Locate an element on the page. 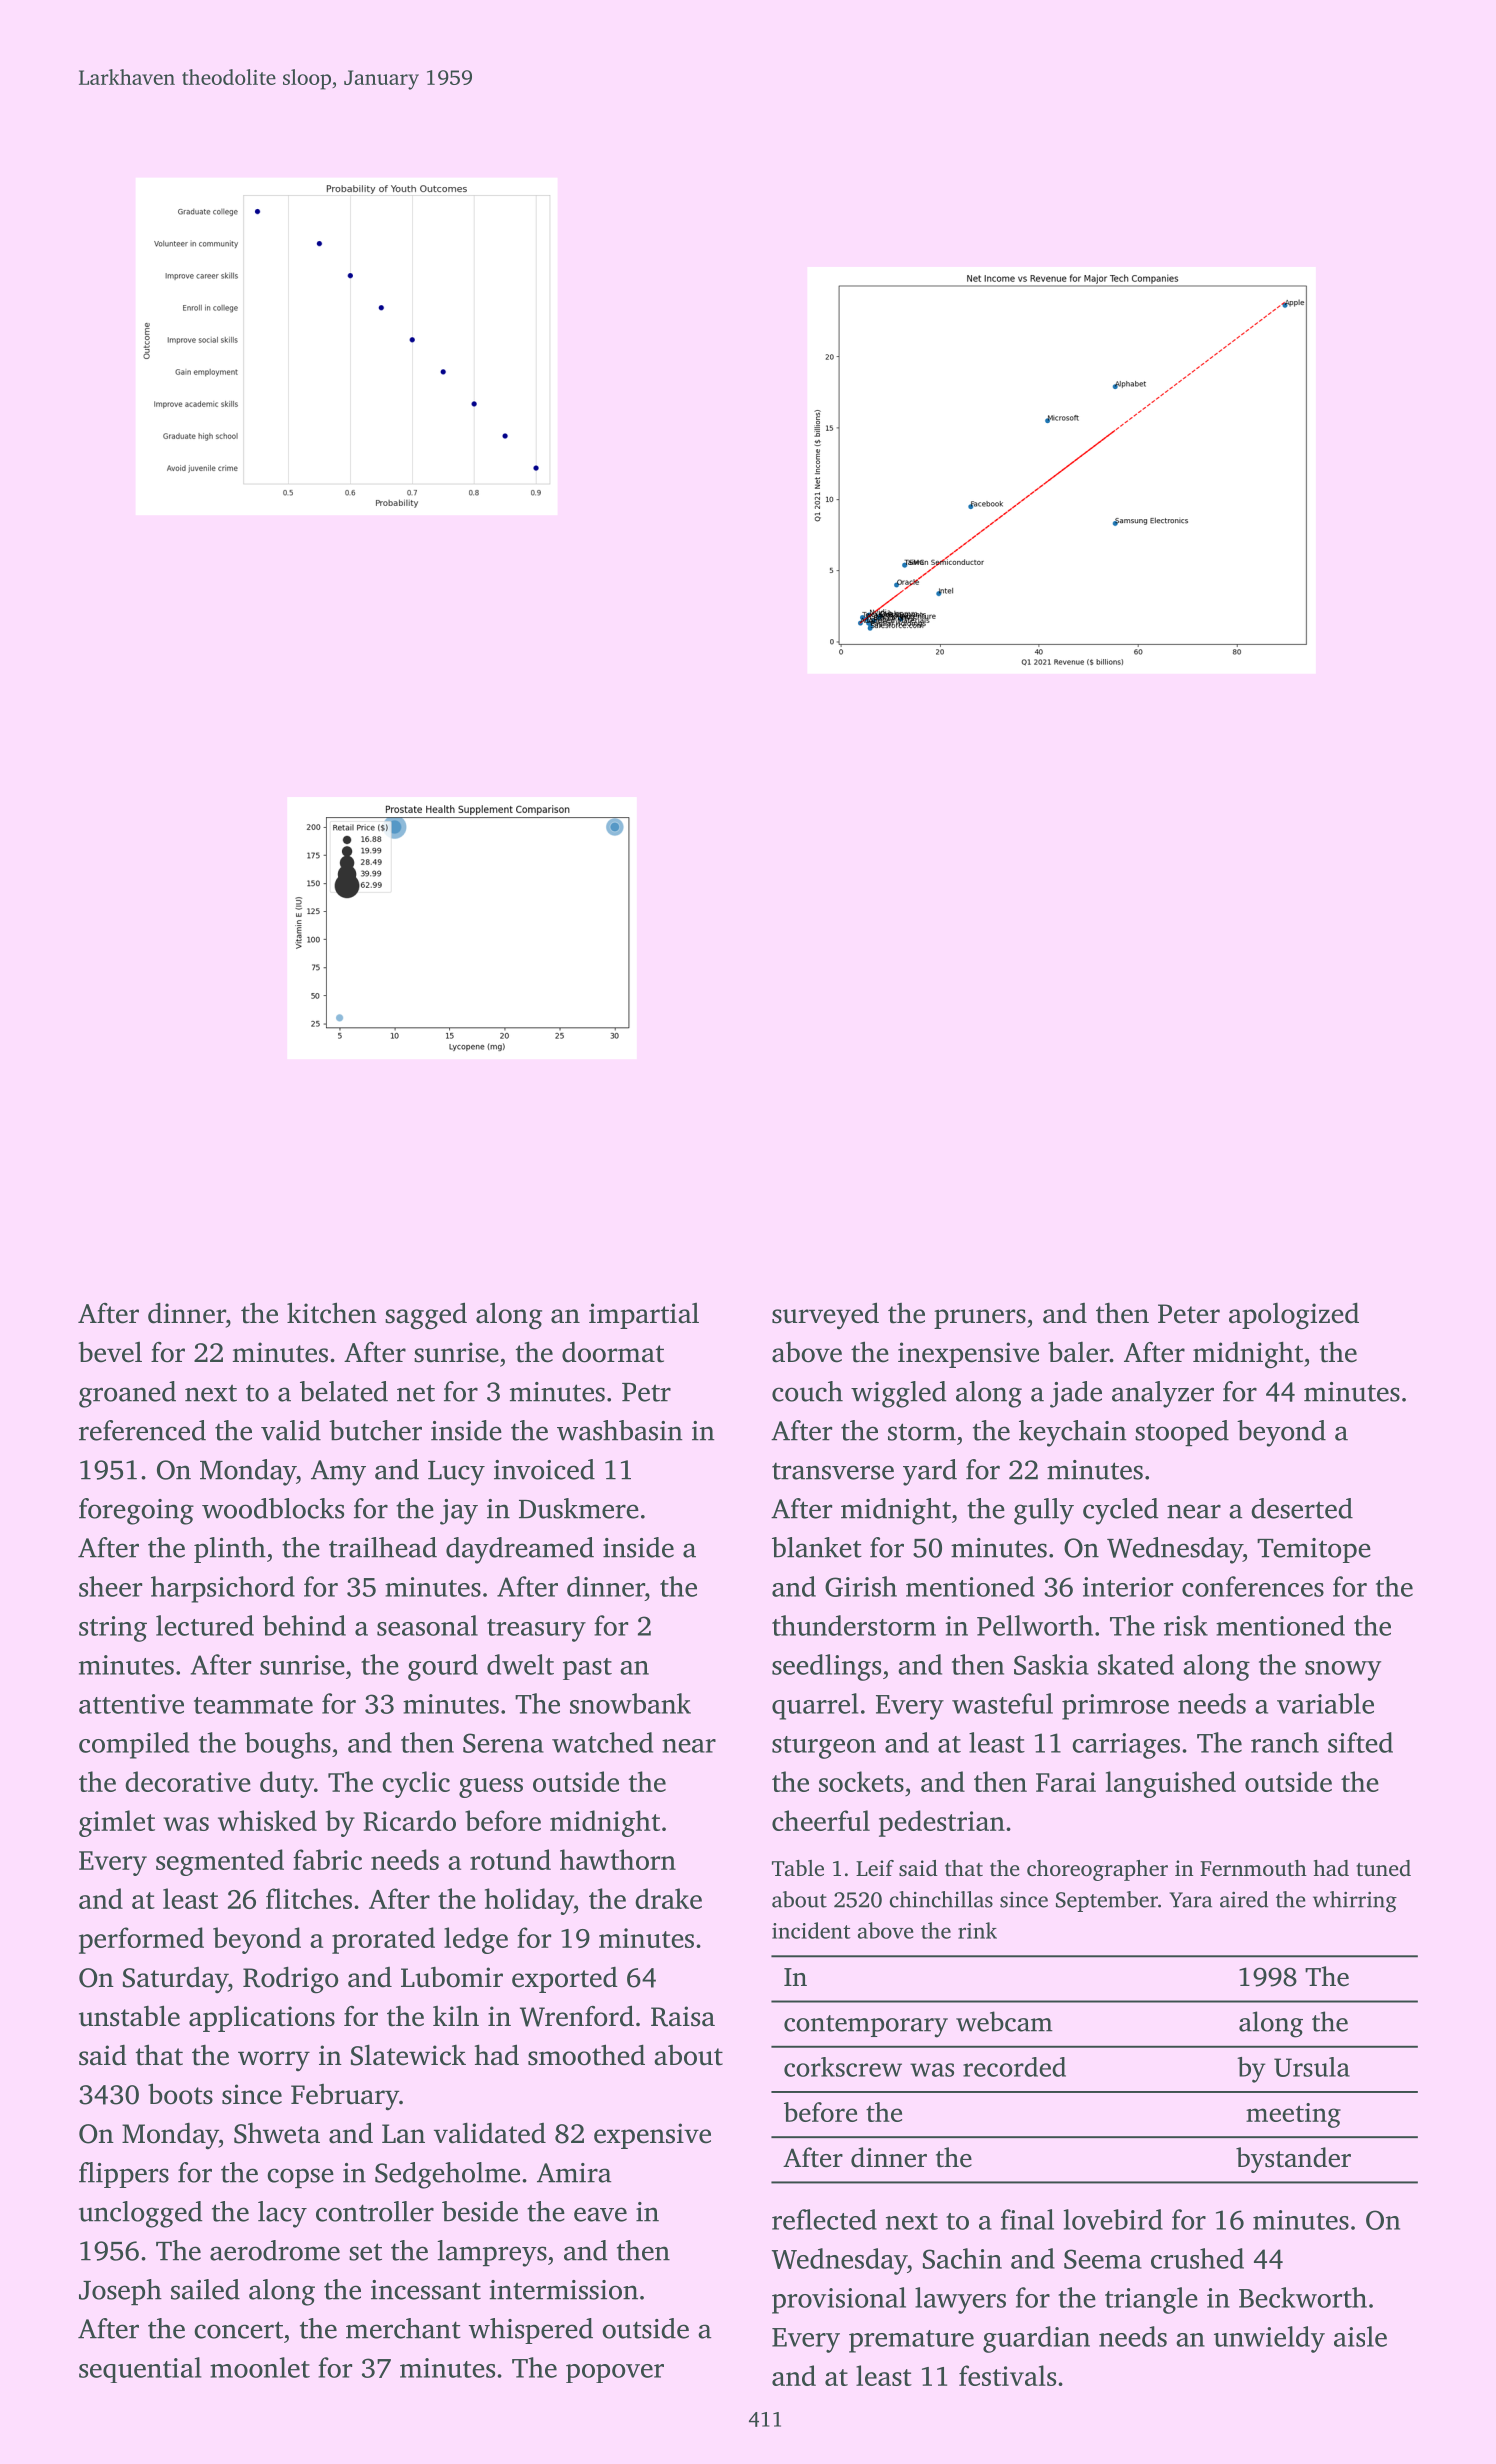 Image resolution: width=1496 pixels, height=2464 pixels. drake is located at coordinates (668, 1898).
